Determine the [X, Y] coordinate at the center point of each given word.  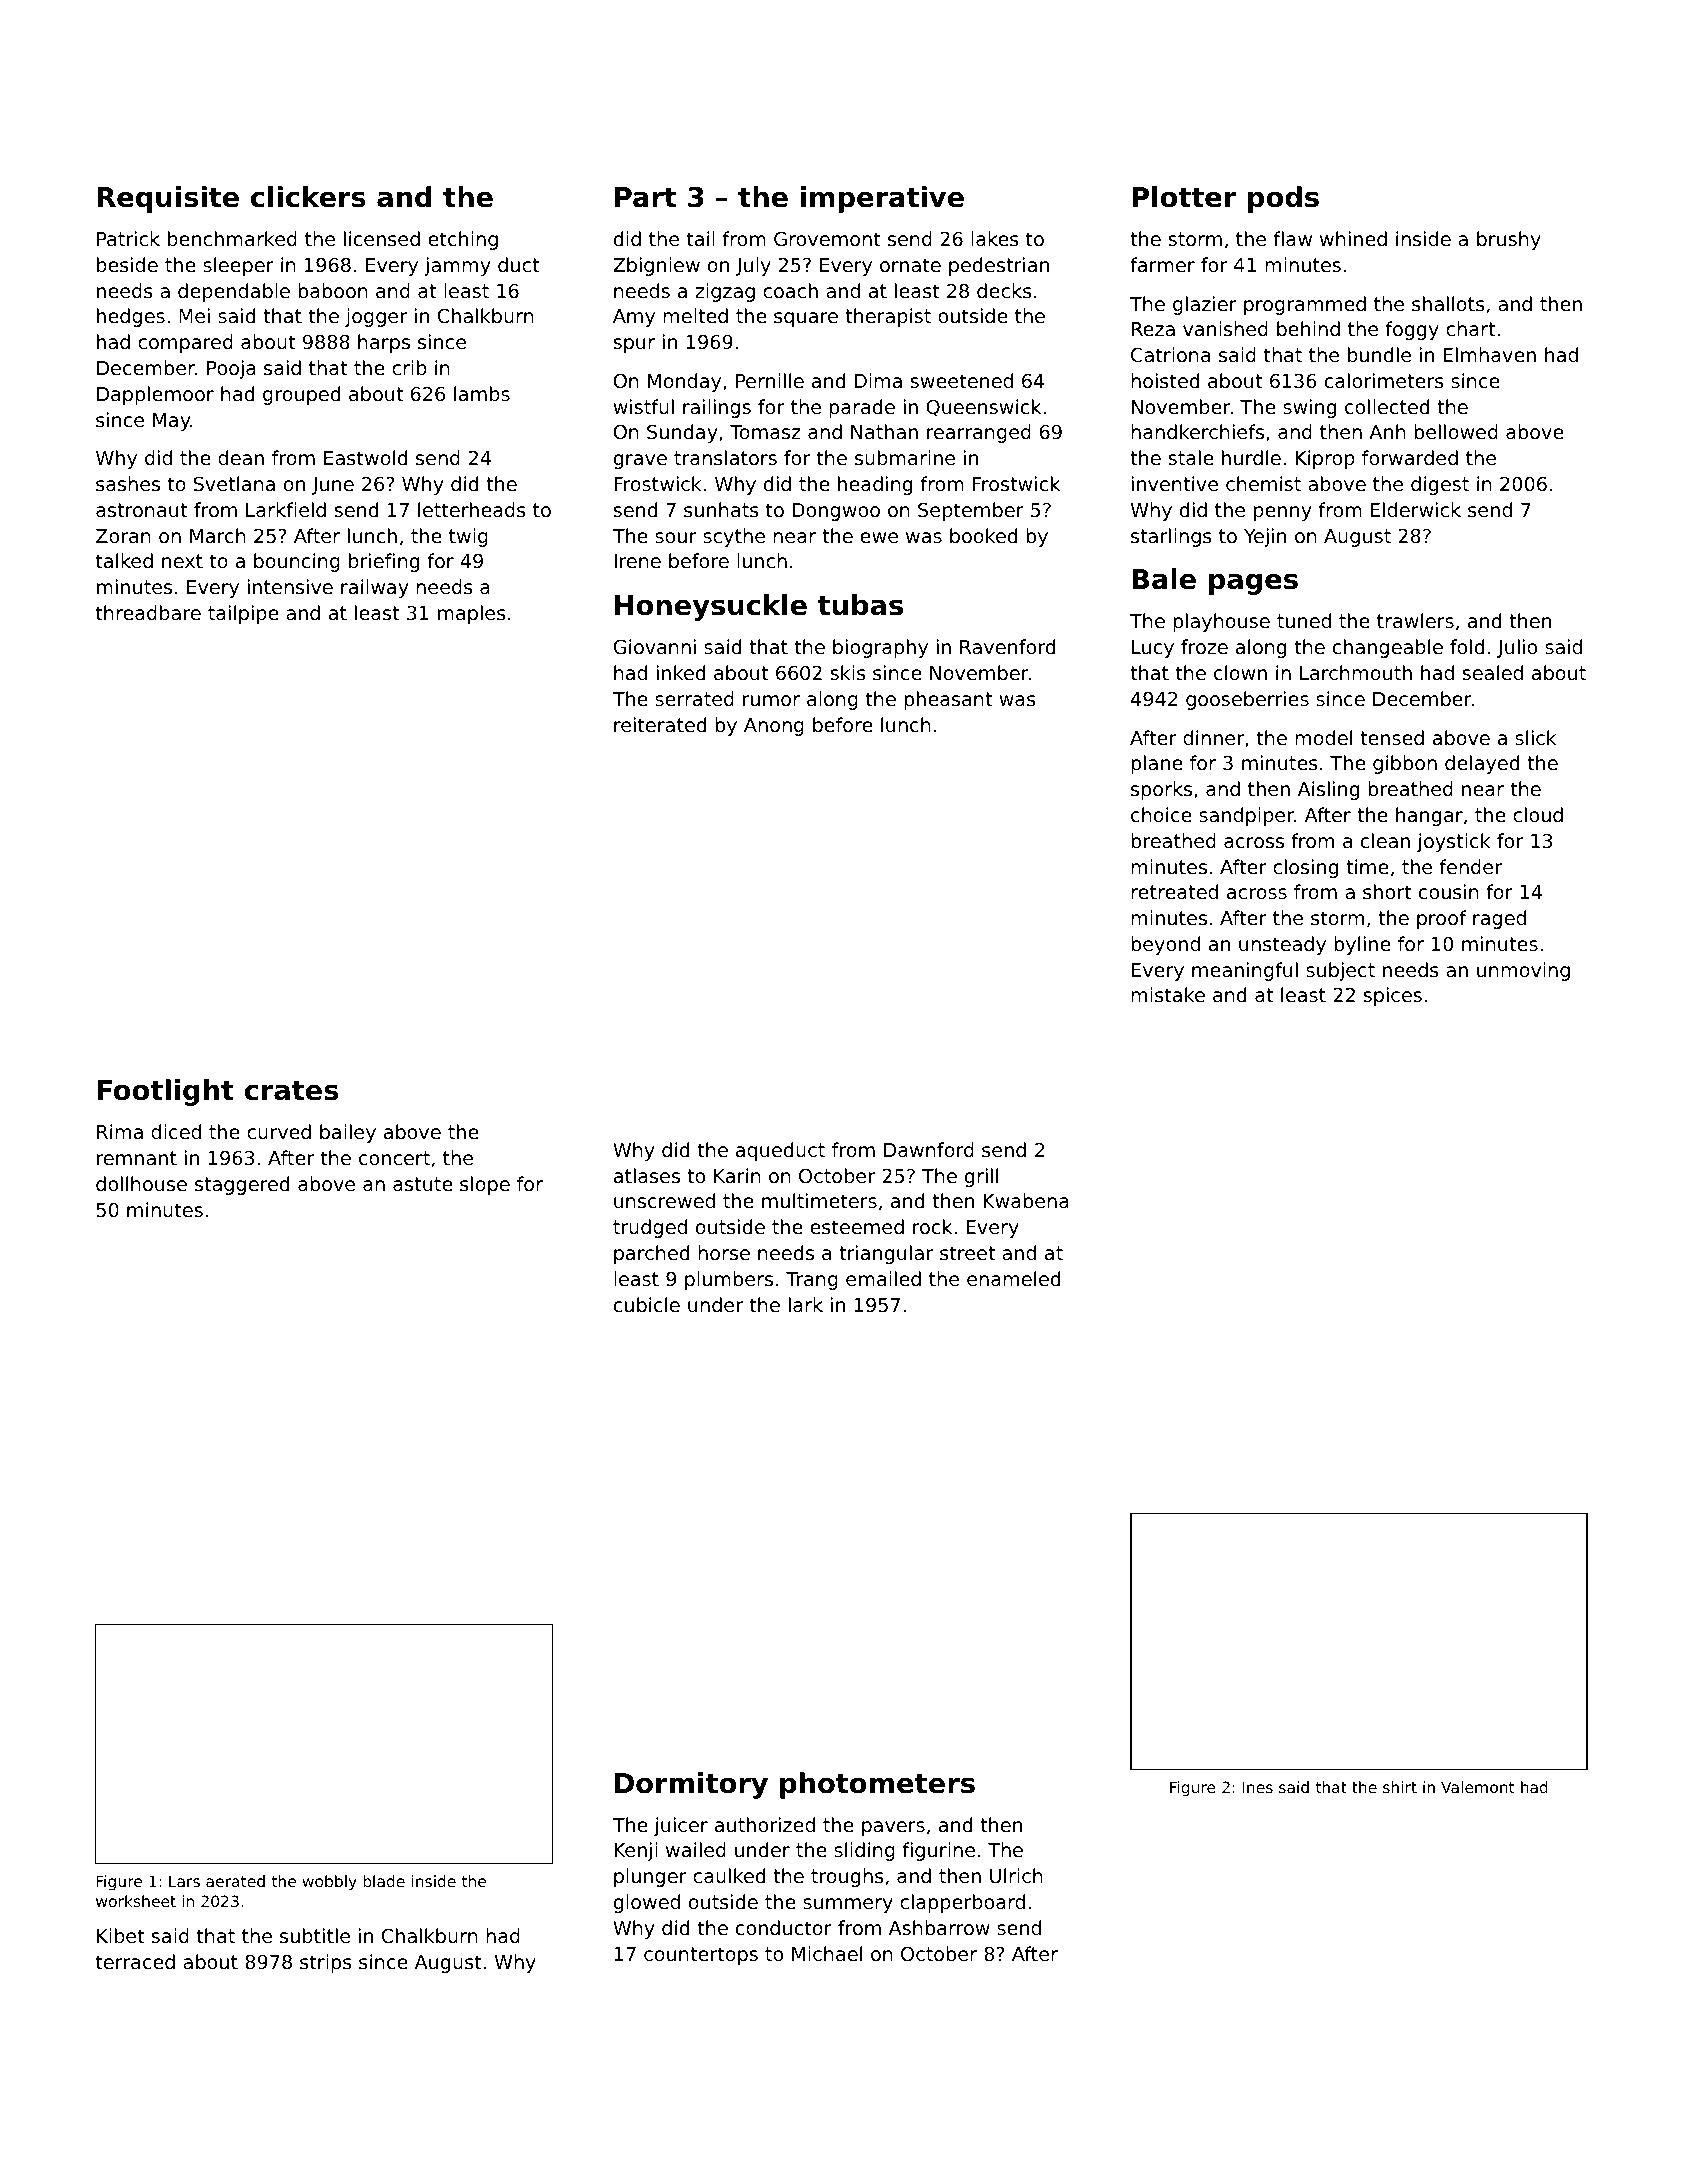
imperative [882, 199]
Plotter [1184, 197]
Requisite [168, 199]
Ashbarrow [939, 1927]
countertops [701, 1956]
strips [326, 1963]
